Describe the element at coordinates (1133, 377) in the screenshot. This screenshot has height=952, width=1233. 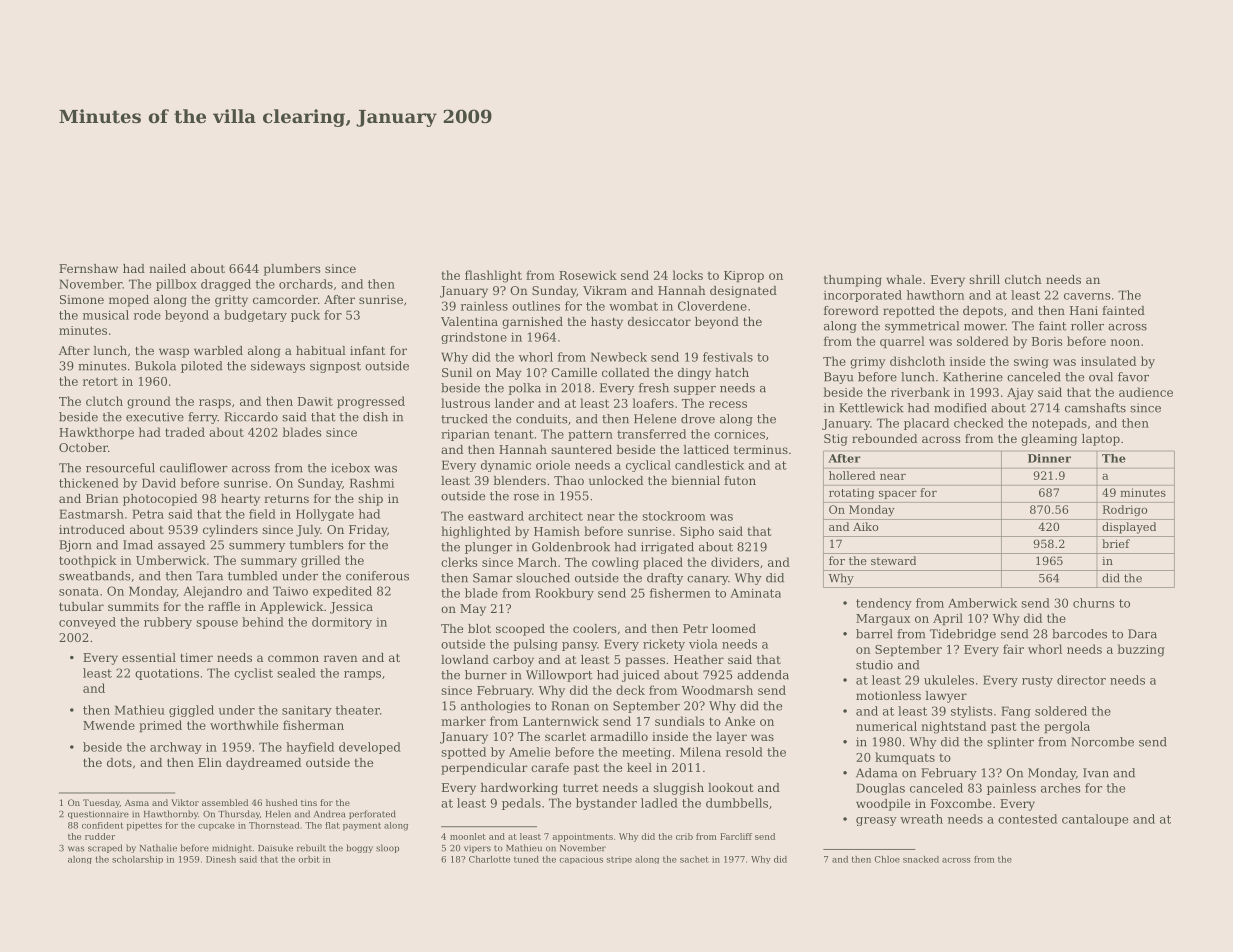
I see `favor` at that location.
